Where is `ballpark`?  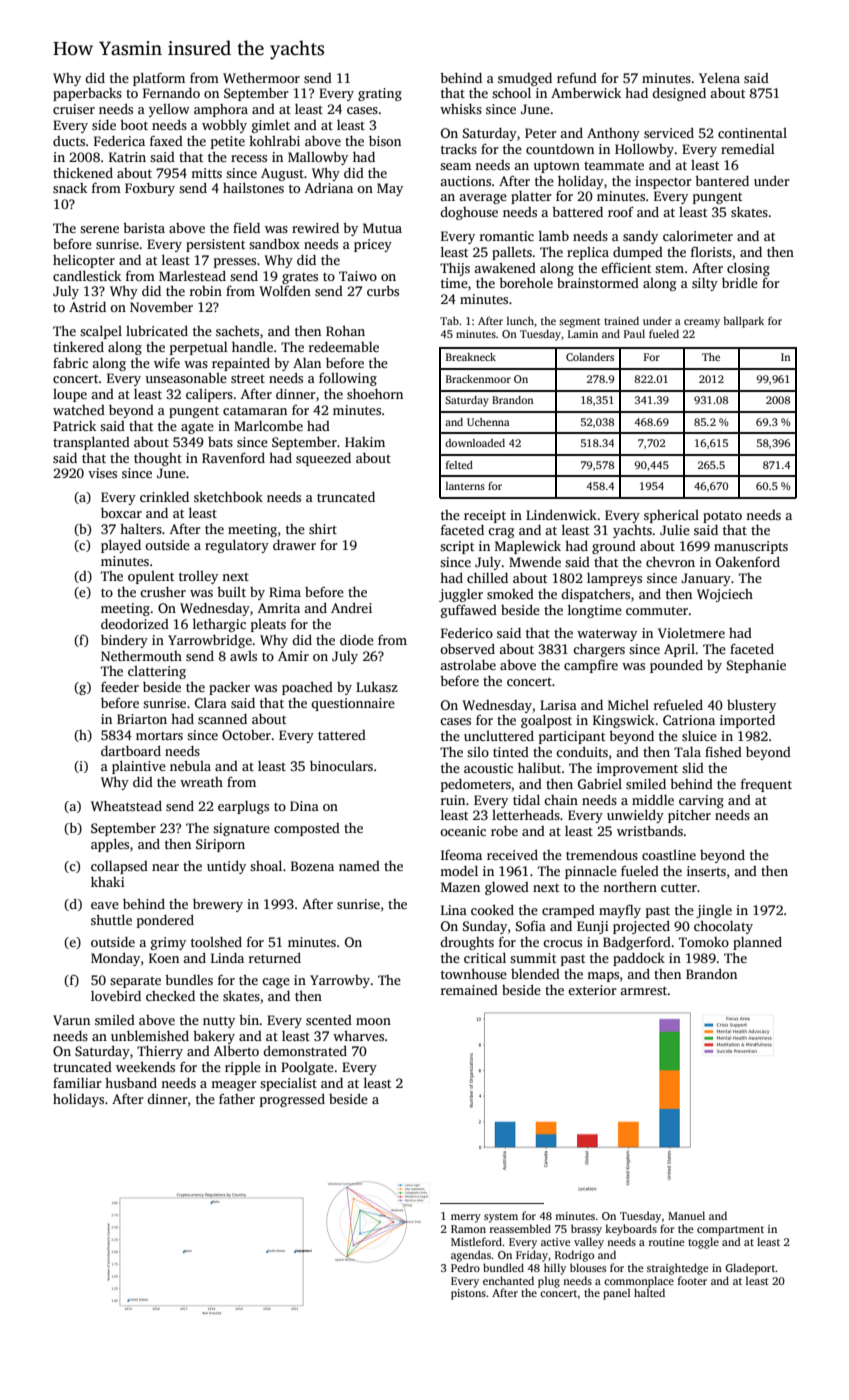 ballpark is located at coordinates (744, 322).
